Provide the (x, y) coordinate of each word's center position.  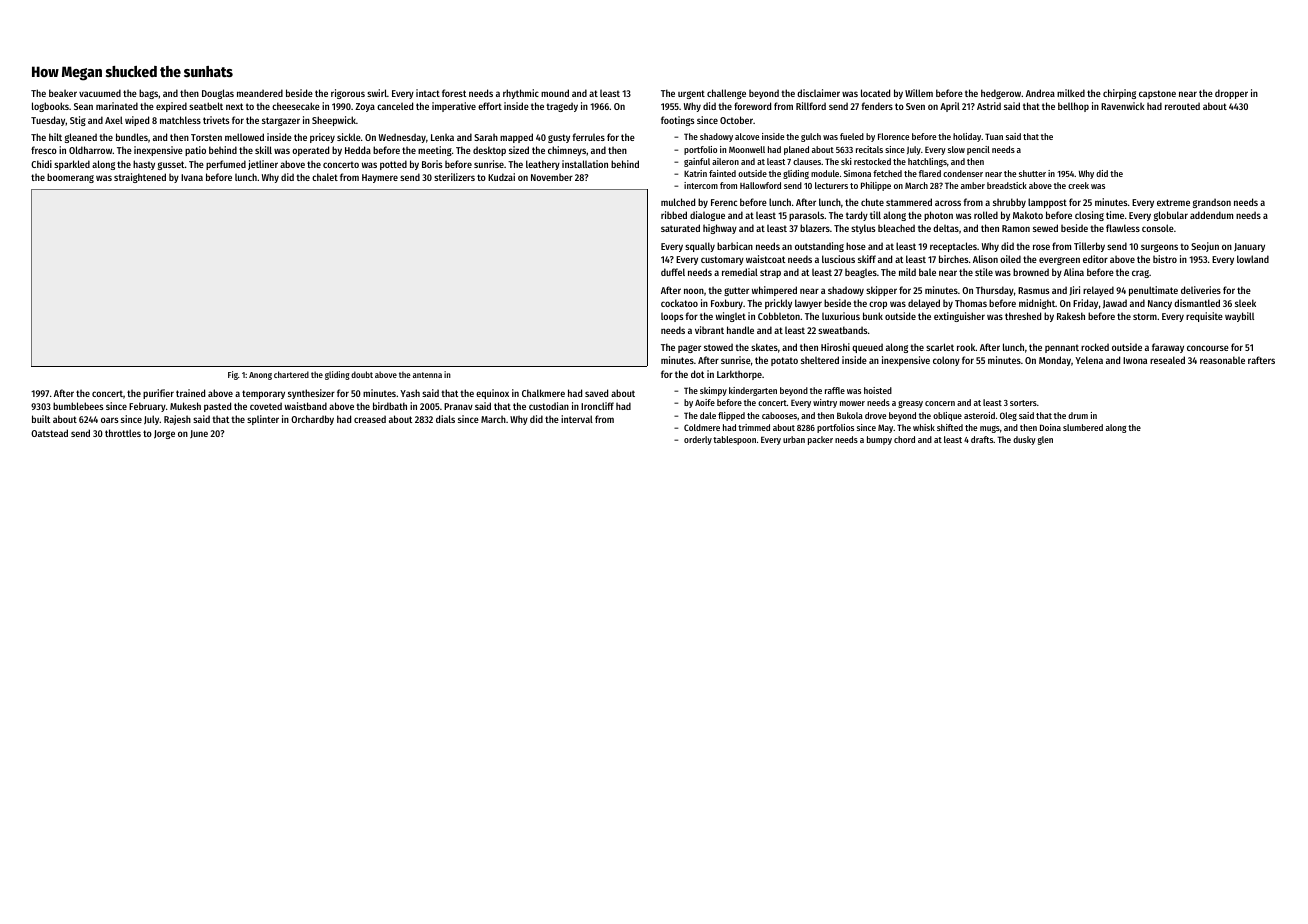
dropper (1231, 94)
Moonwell (747, 149)
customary (722, 260)
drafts (982, 439)
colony (946, 361)
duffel (673, 272)
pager (689, 349)
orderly (698, 440)
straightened (140, 178)
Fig (233, 375)
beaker (63, 93)
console (1158, 228)
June (199, 434)
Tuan (994, 136)
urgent (691, 94)
